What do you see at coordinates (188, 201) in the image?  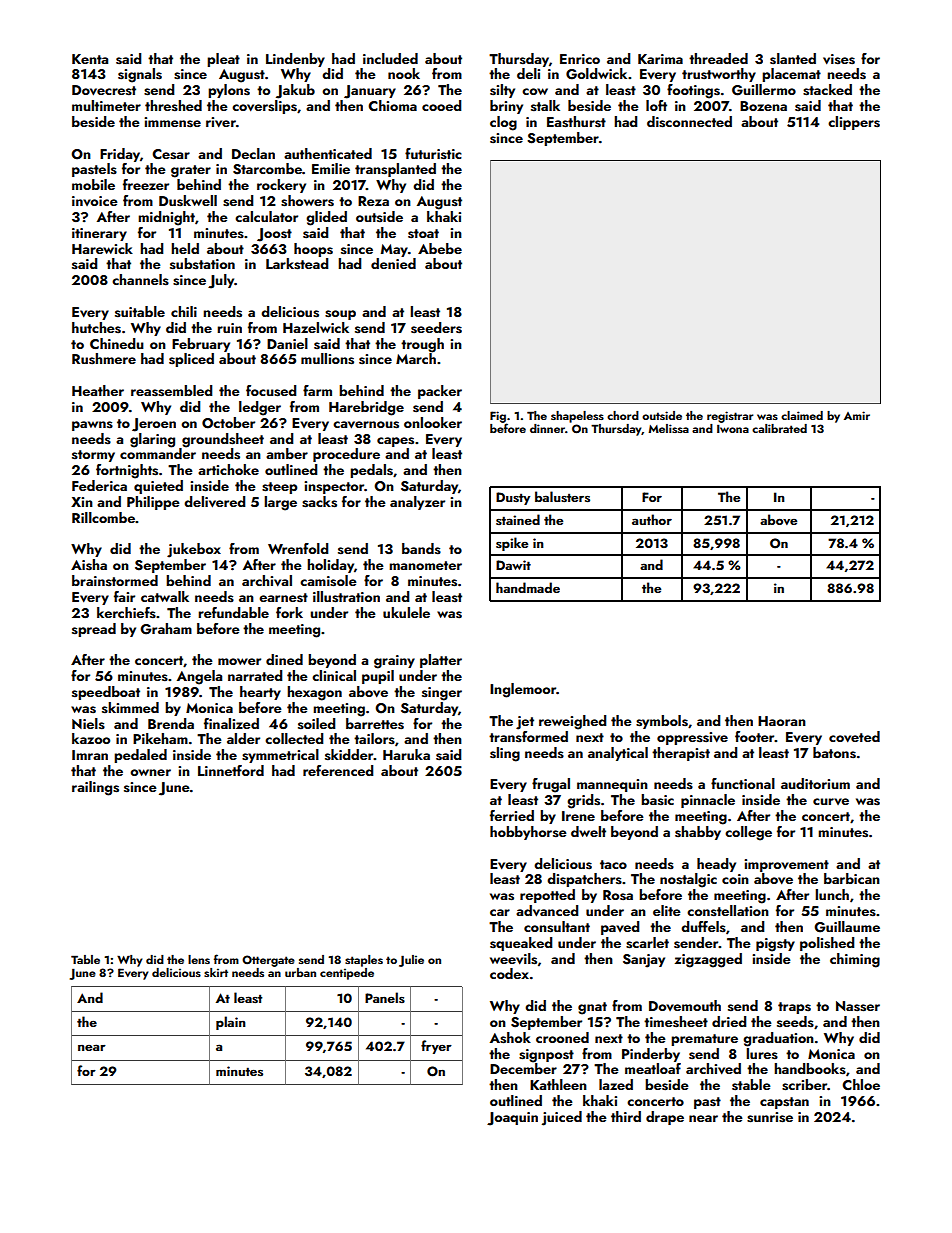 I see `Duskwell` at bounding box center [188, 201].
